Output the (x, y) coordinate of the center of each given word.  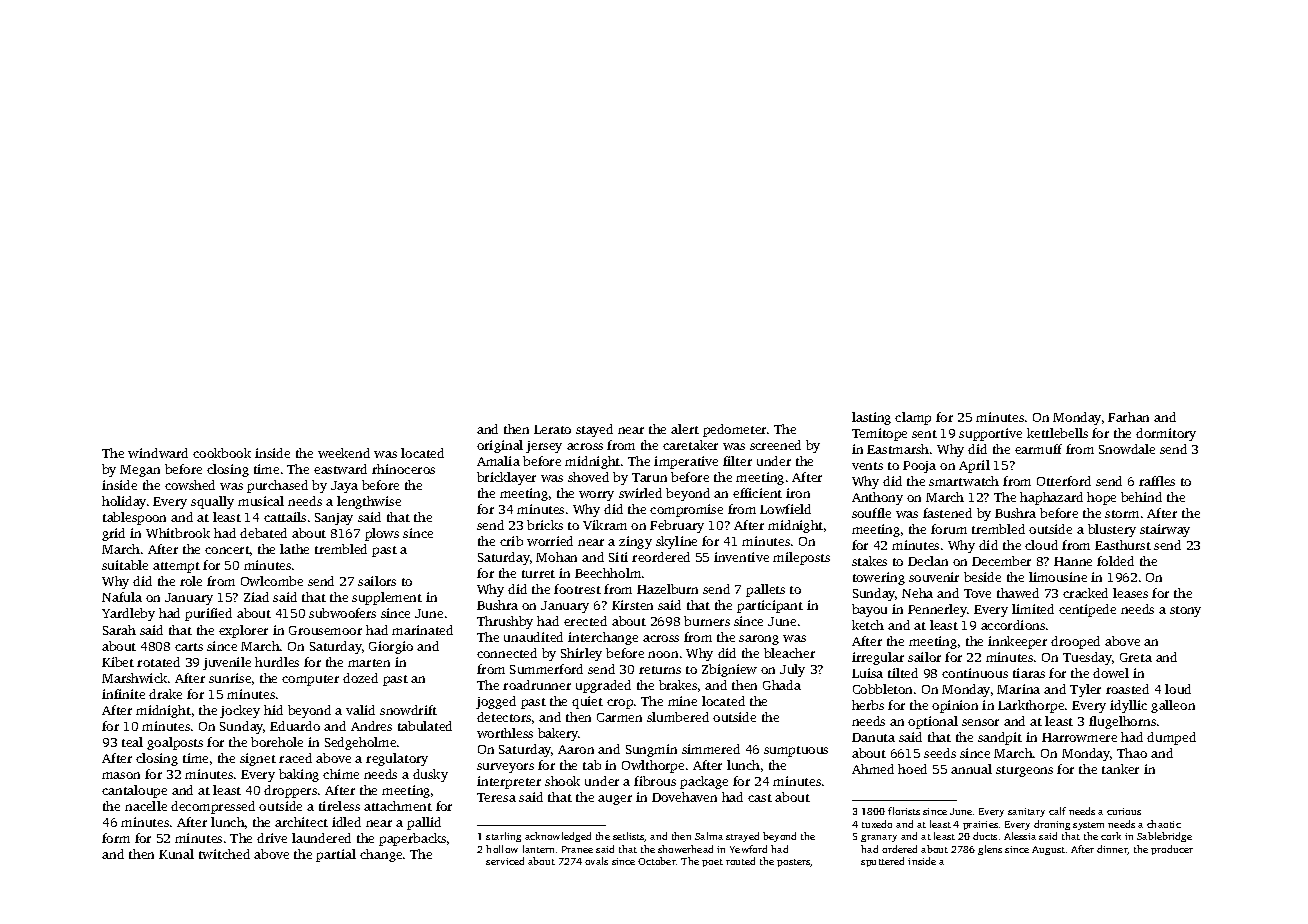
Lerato (552, 429)
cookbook (222, 453)
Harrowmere (1079, 737)
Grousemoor (325, 630)
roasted (1127, 689)
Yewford (748, 849)
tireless (339, 806)
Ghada (782, 685)
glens (990, 850)
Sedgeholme (360, 743)
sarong (759, 640)
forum (949, 529)
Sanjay (334, 519)
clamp (913, 418)
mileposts (801, 558)
